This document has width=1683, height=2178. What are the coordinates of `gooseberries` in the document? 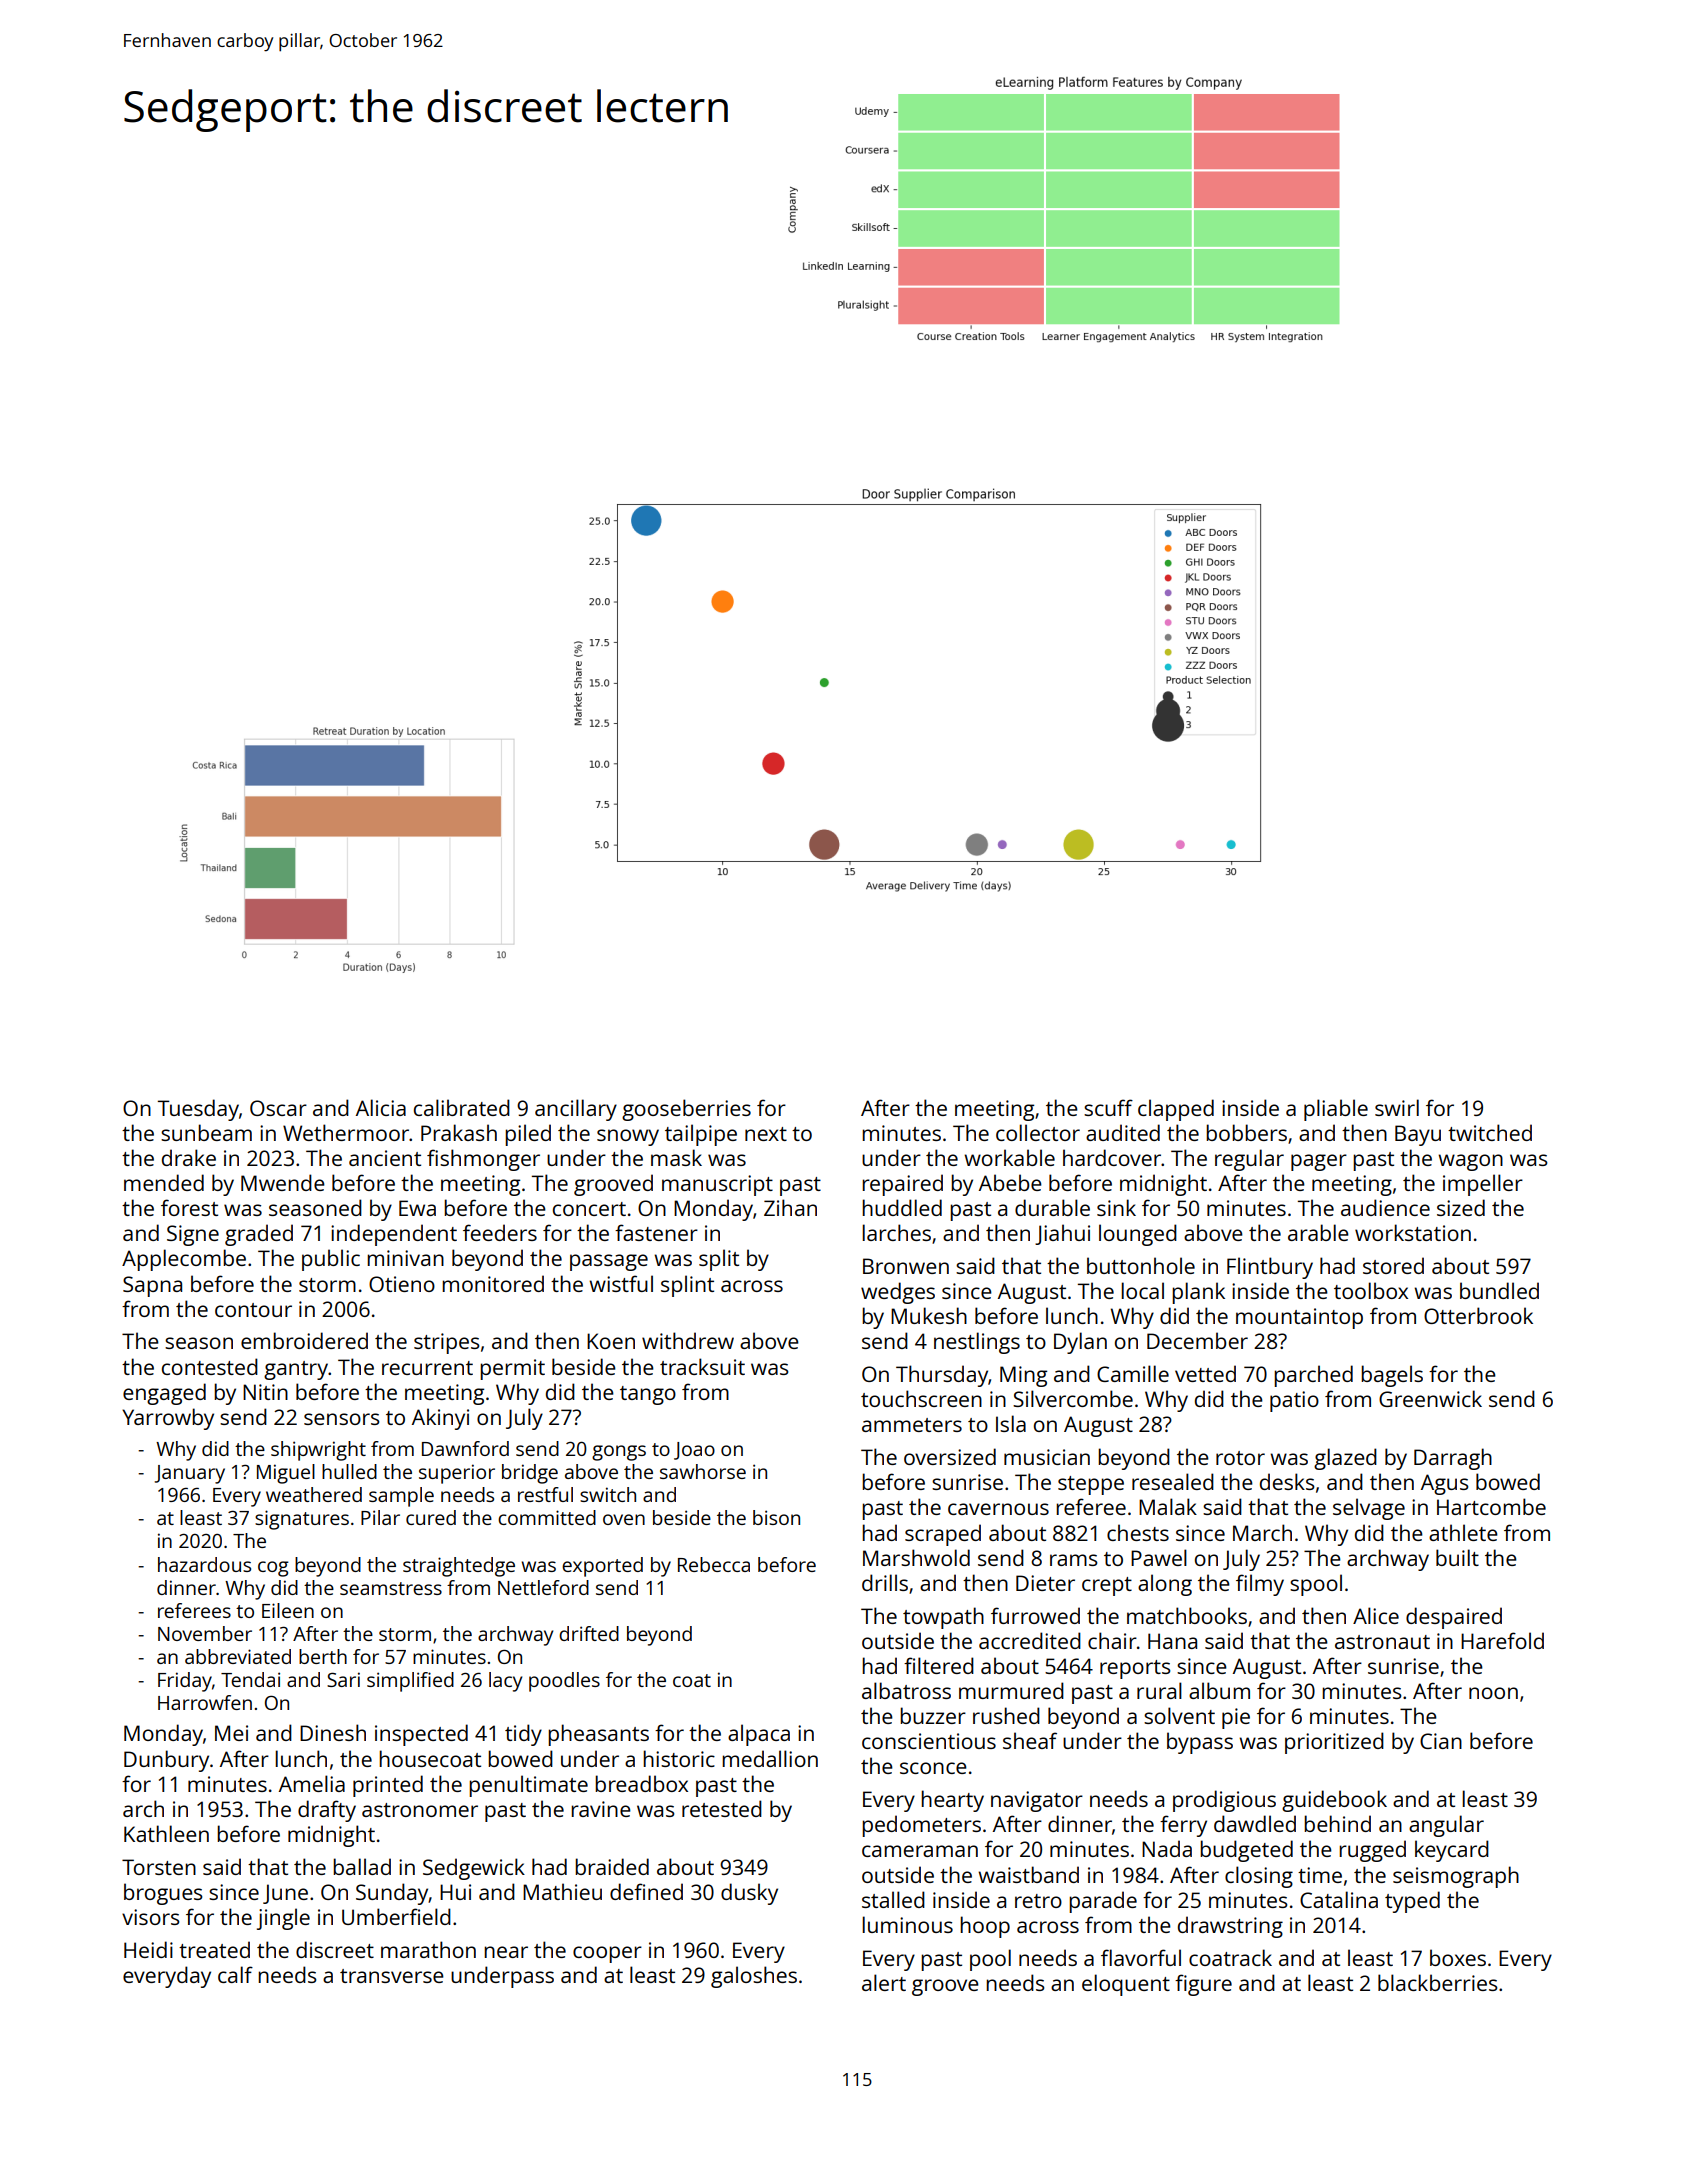 It's located at (686, 1110).
